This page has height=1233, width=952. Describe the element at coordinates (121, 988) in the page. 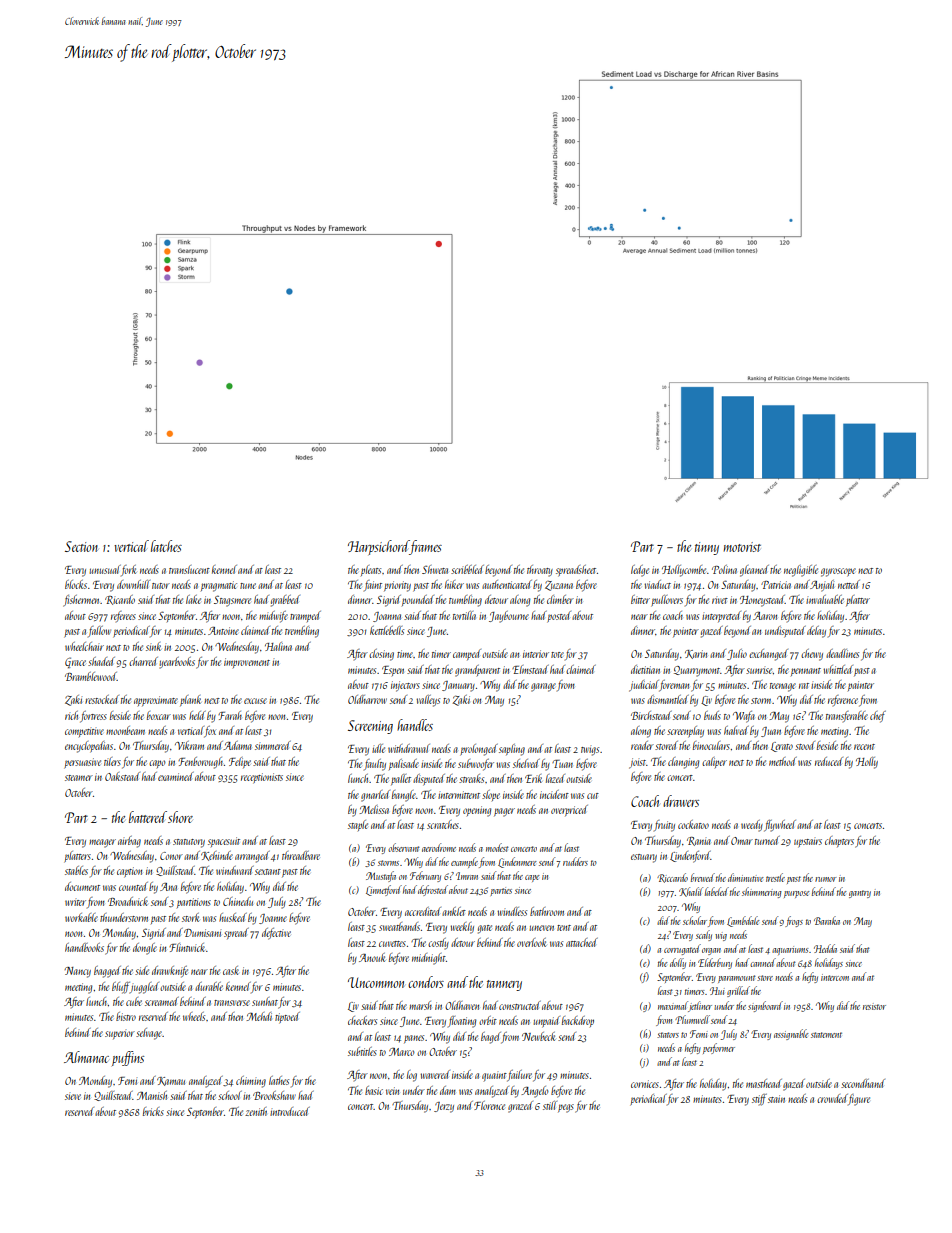

I see `bluff` at that location.
